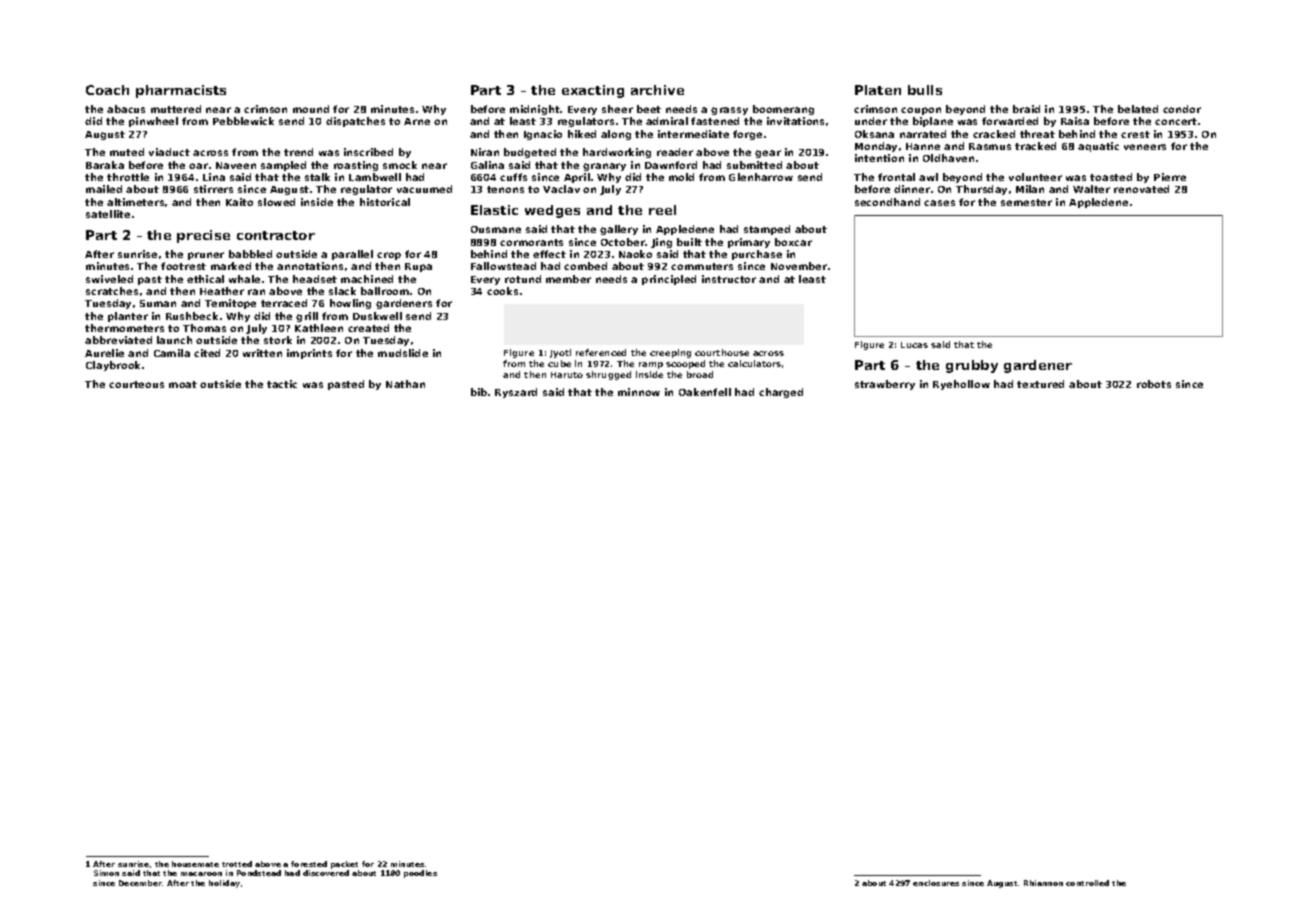  What do you see at coordinates (994, 134) in the screenshot?
I see `cracked` at bounding box center [994, 134].
